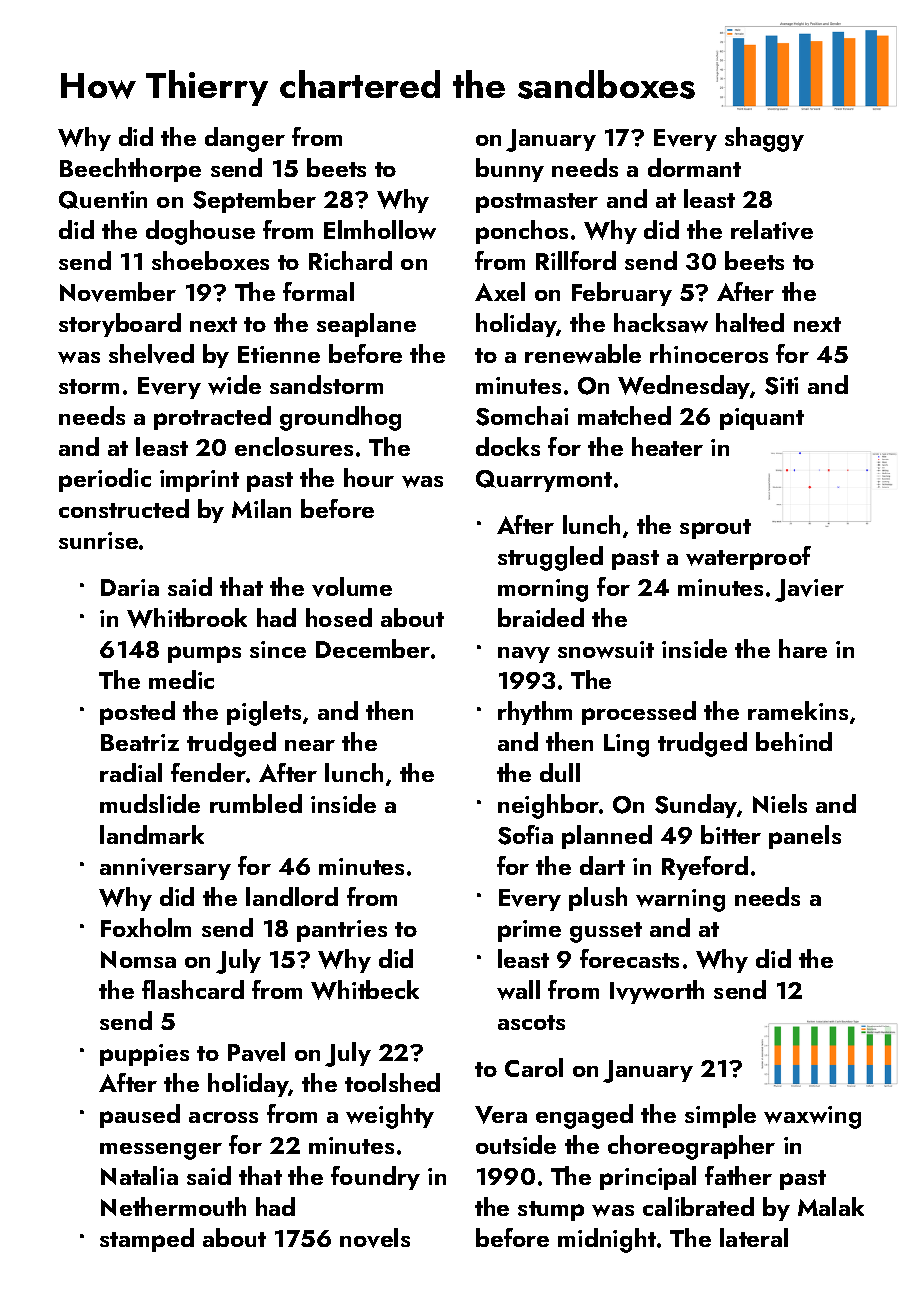  I want to click on relative, so click(772, 230).
